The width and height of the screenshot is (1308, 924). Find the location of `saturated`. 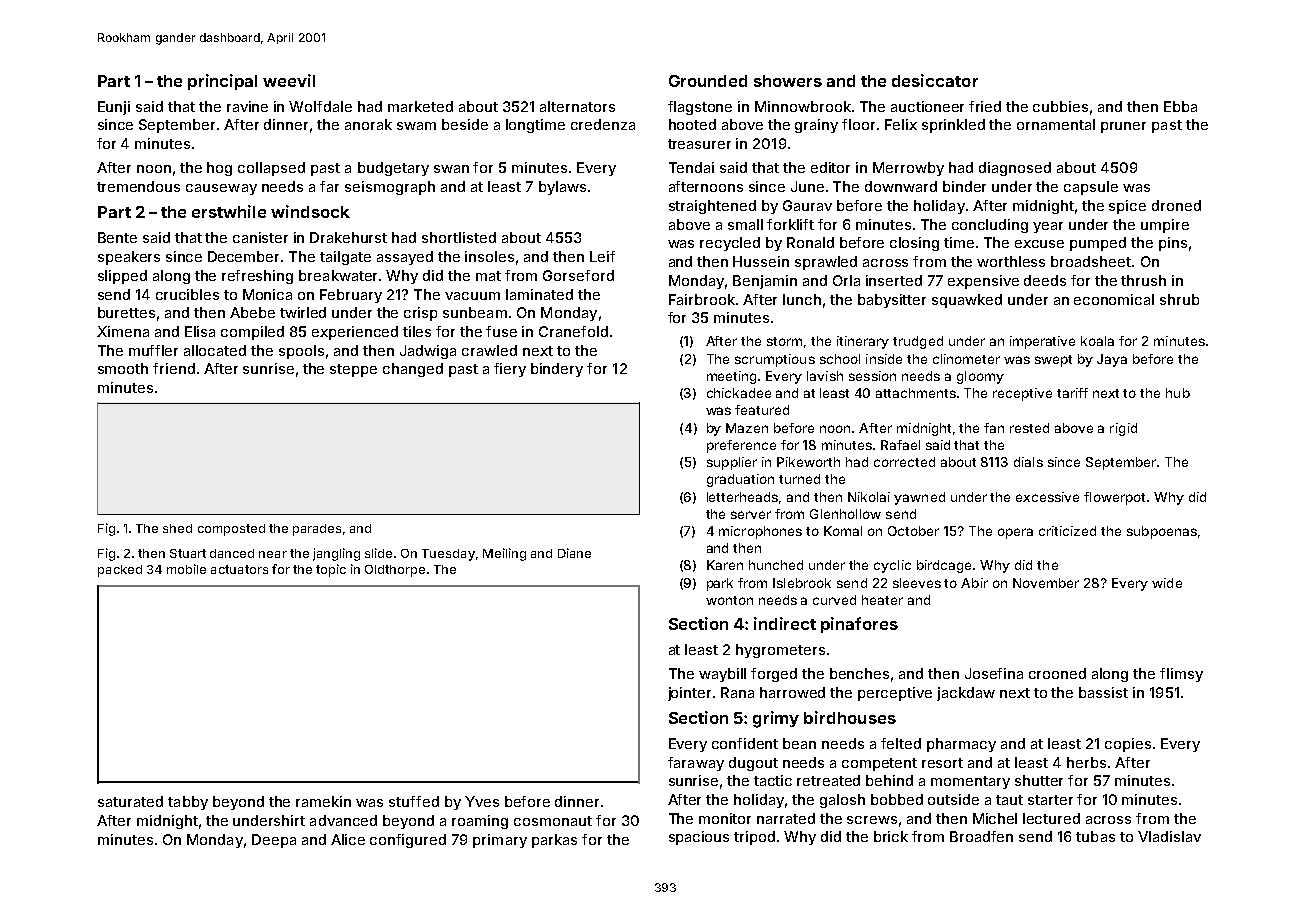

saturated is located at coordinates (130, 801).
